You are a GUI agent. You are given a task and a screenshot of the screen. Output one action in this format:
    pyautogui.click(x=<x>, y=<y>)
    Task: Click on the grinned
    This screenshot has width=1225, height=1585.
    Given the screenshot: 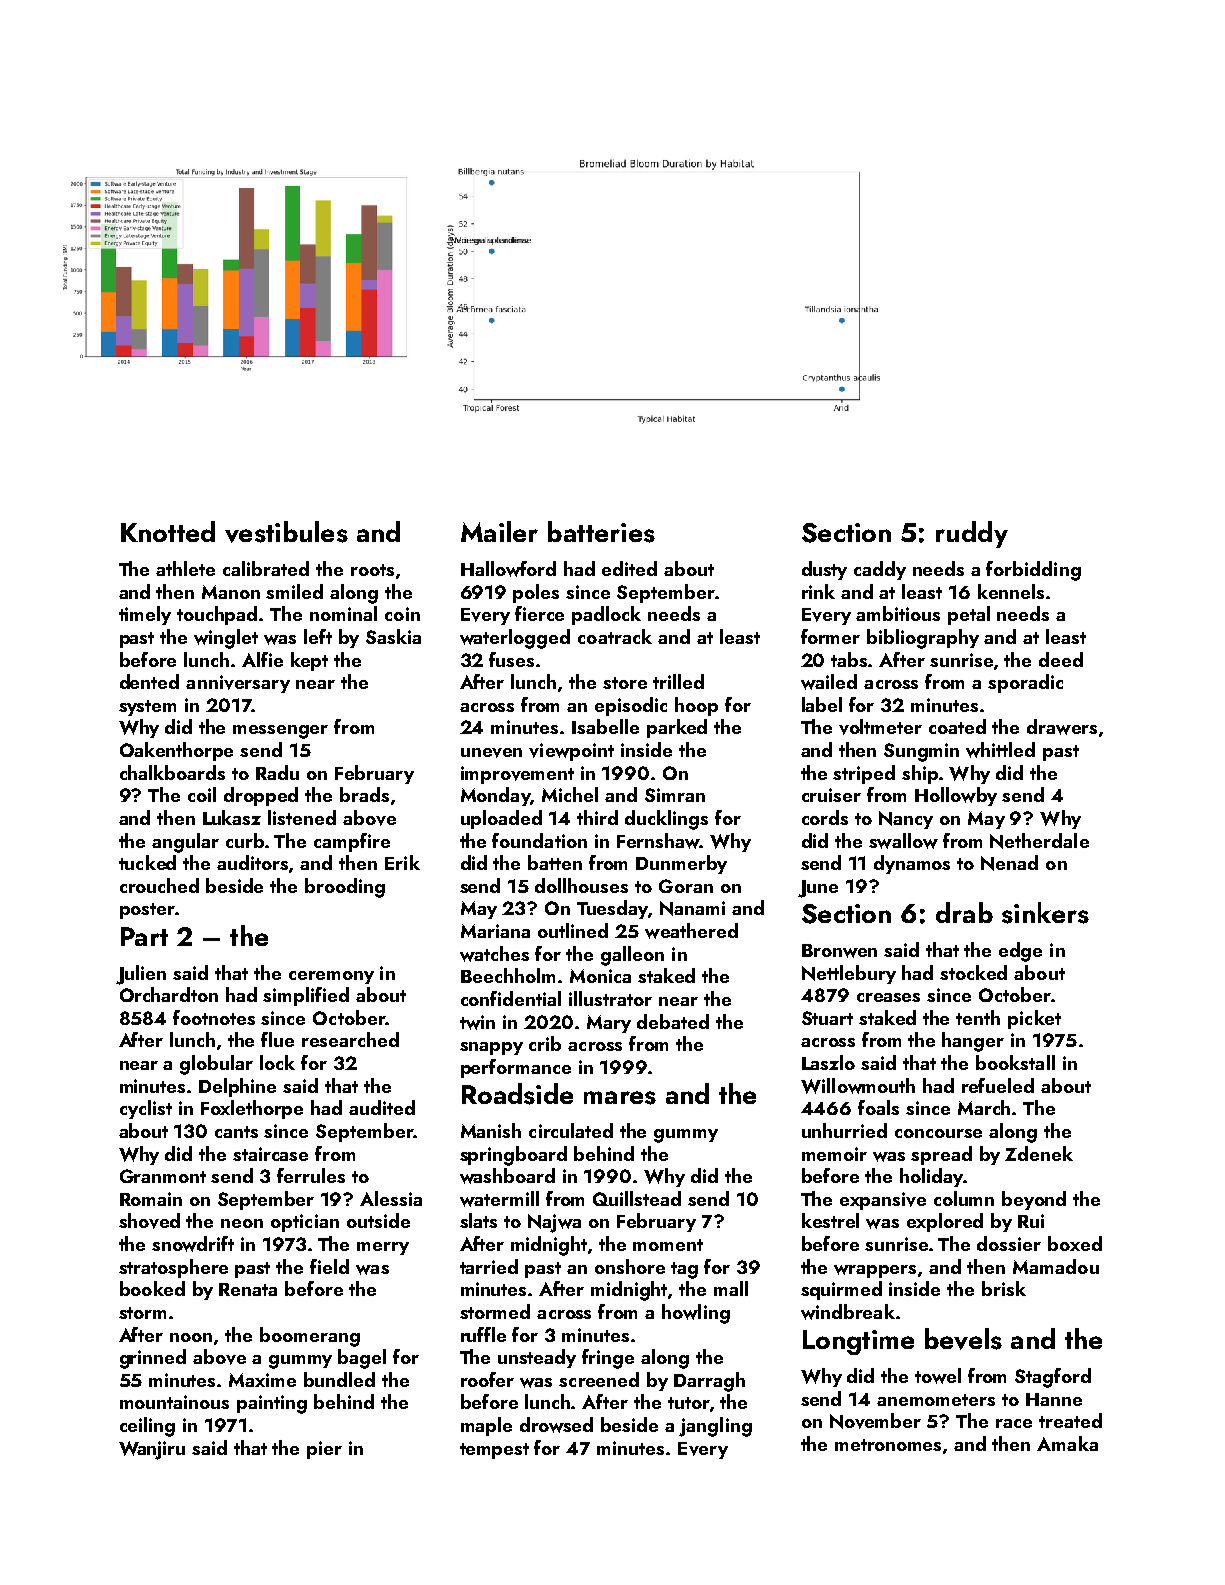 What is the action you would take?
    pyautogui.click(x=153, y=1359)
